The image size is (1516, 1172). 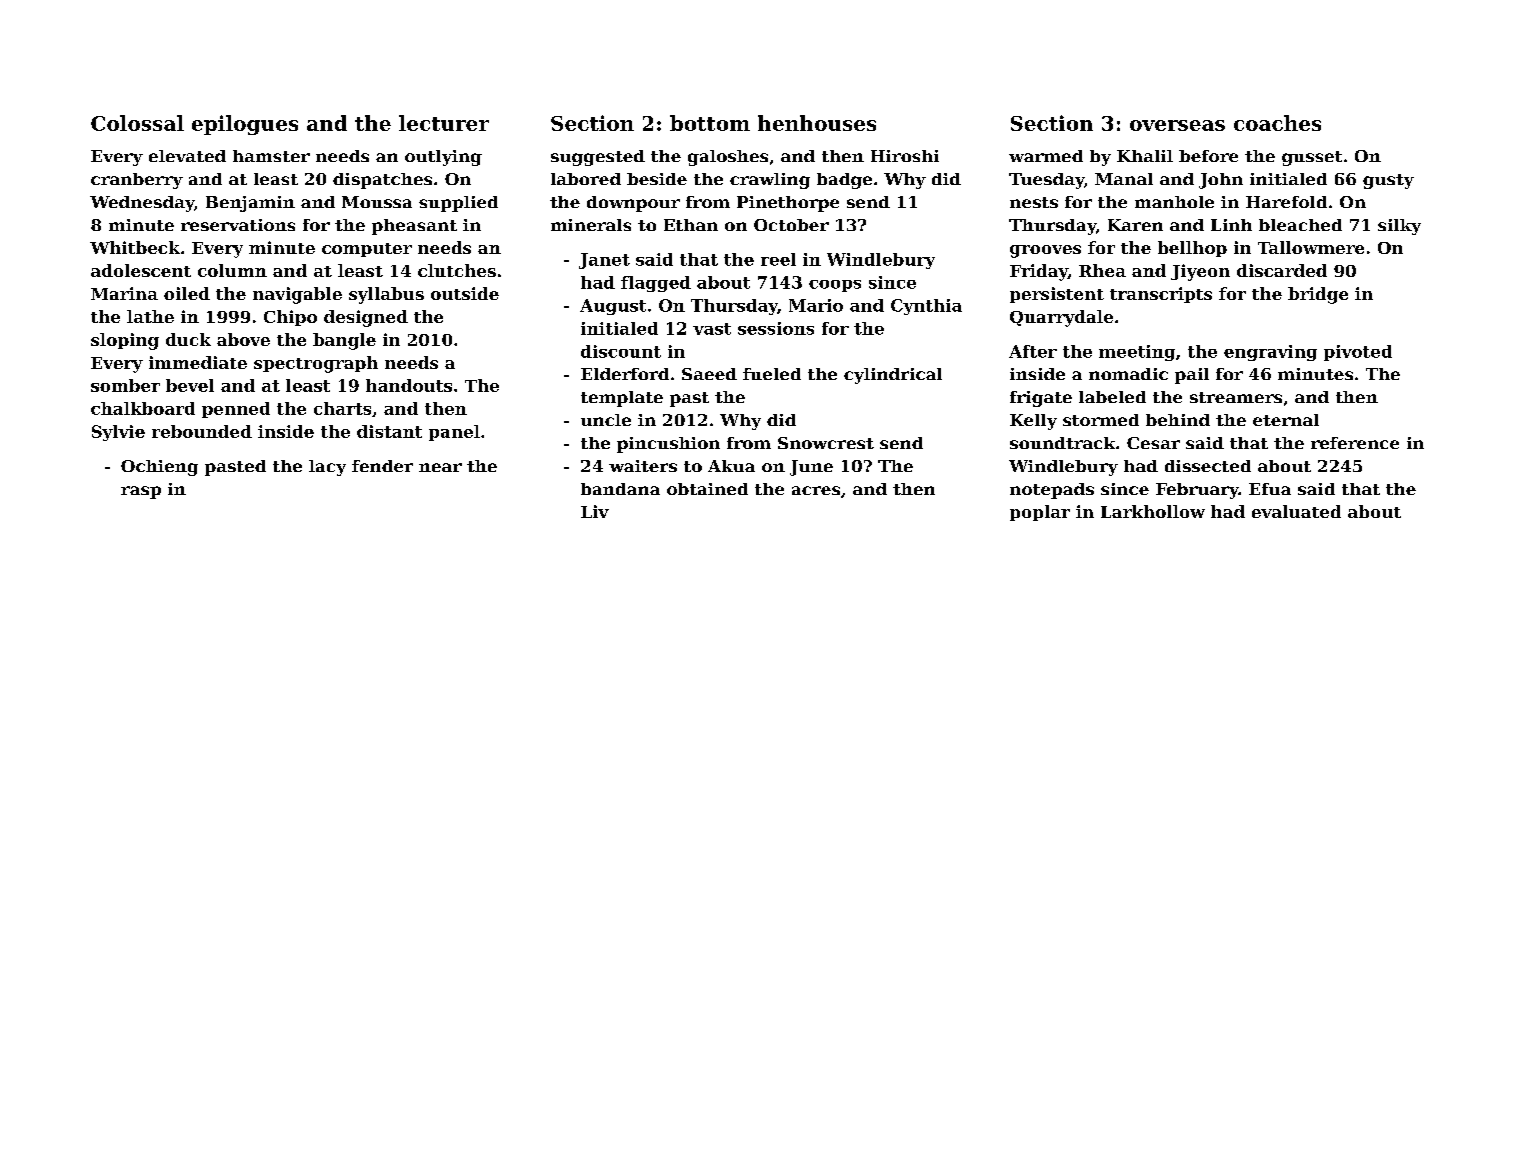 I want to click on Kelly, so click(x=1033, y=422).
